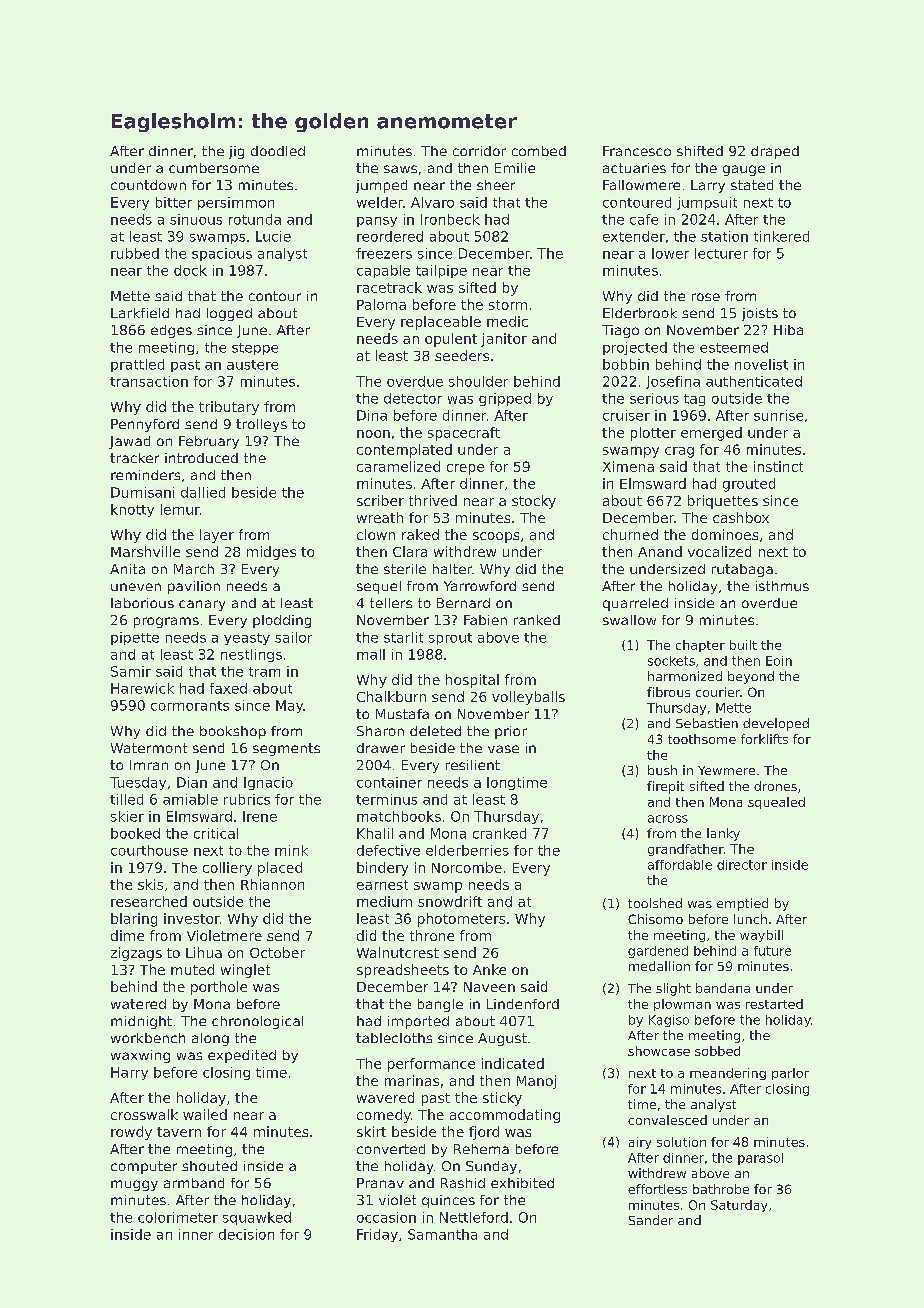 This screenshot has height=1308, width=924. Describe the element at coordinates (513, 1063) in the screenshot. I see `indicated` at that location.
